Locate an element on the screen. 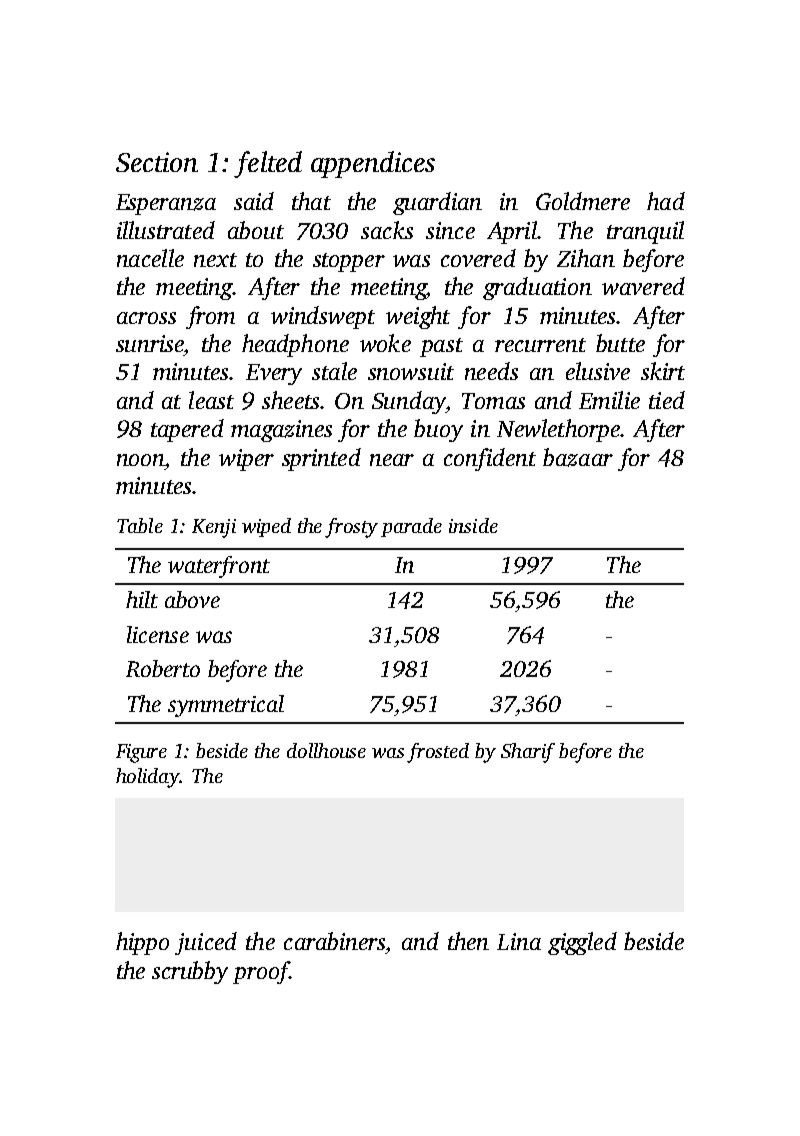 The image size is (800, 1136). above is located at coordinates (192, 599).
